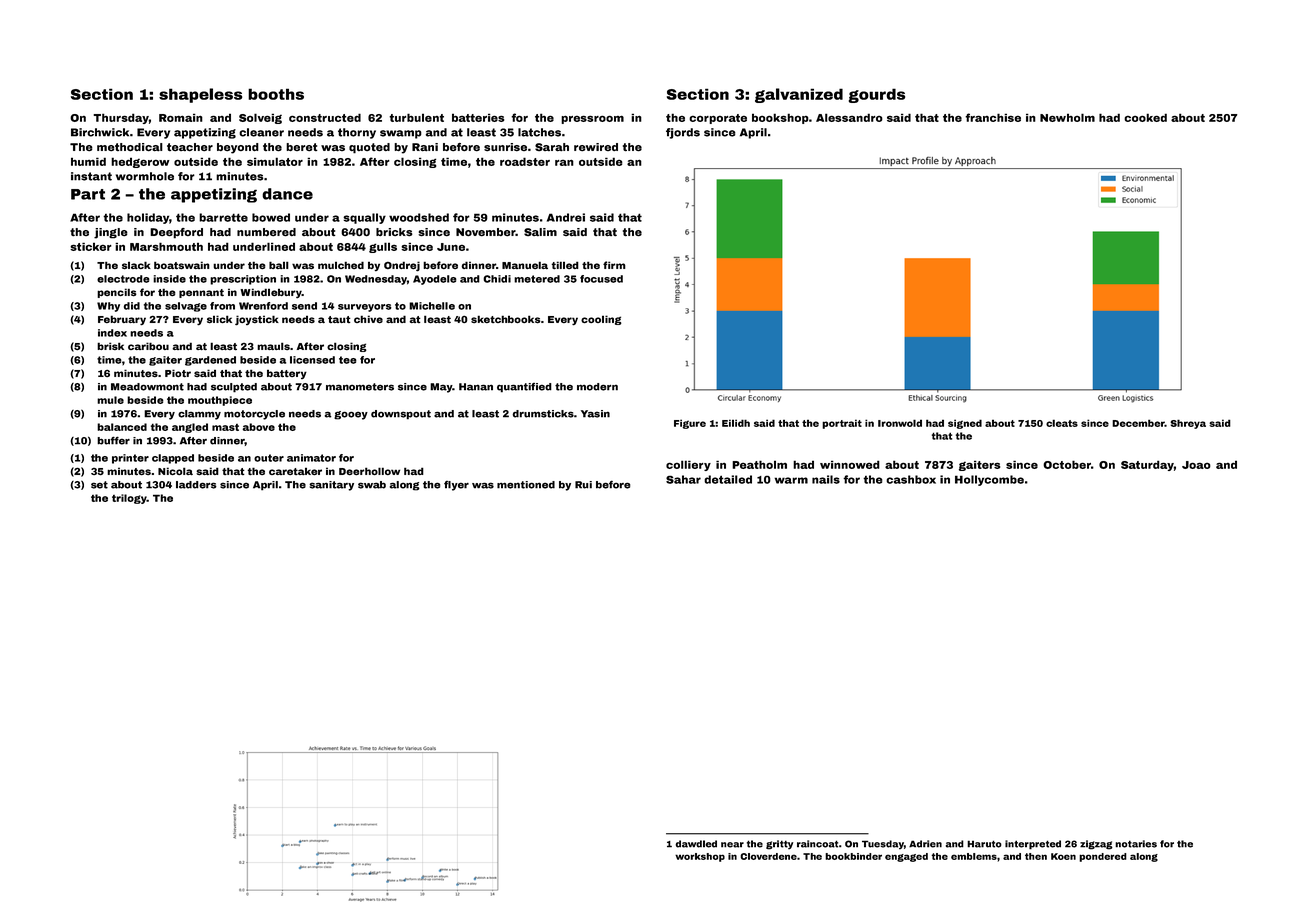 This screenshot has width=1308, height=924. What do you see at coordinates (1188, 424) in the screenshot?
I see `Shreya` at bounding box center [1188, 424].
